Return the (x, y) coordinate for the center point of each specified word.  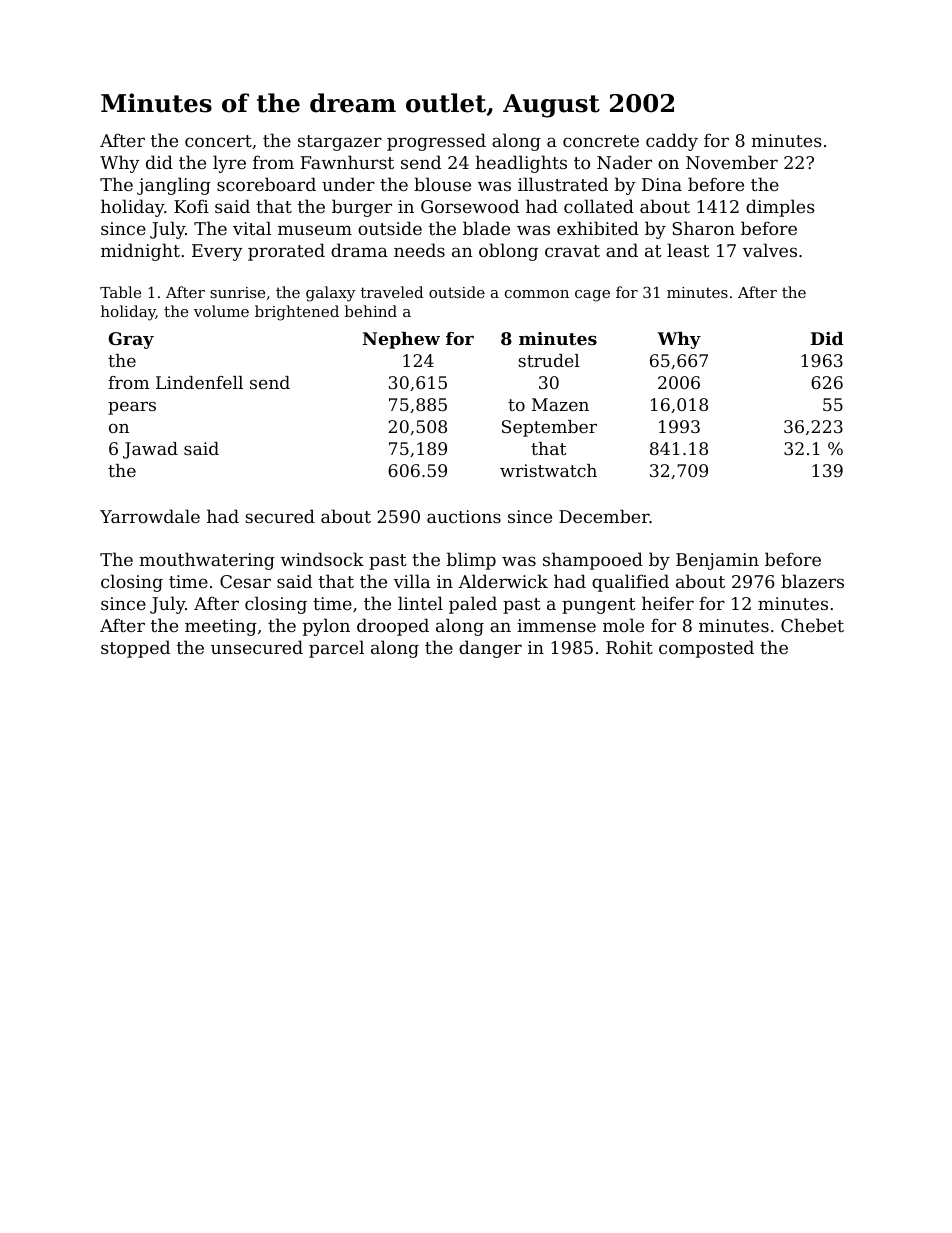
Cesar (245, 581)
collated (599, 206)
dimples (780, 208)
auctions (464, 516)
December (604, 516)
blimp (471, 561)
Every (217, 252)
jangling (174, 186)
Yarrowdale (150, 516)
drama (359, 250)
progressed (436, 142)
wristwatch (548, 470)
